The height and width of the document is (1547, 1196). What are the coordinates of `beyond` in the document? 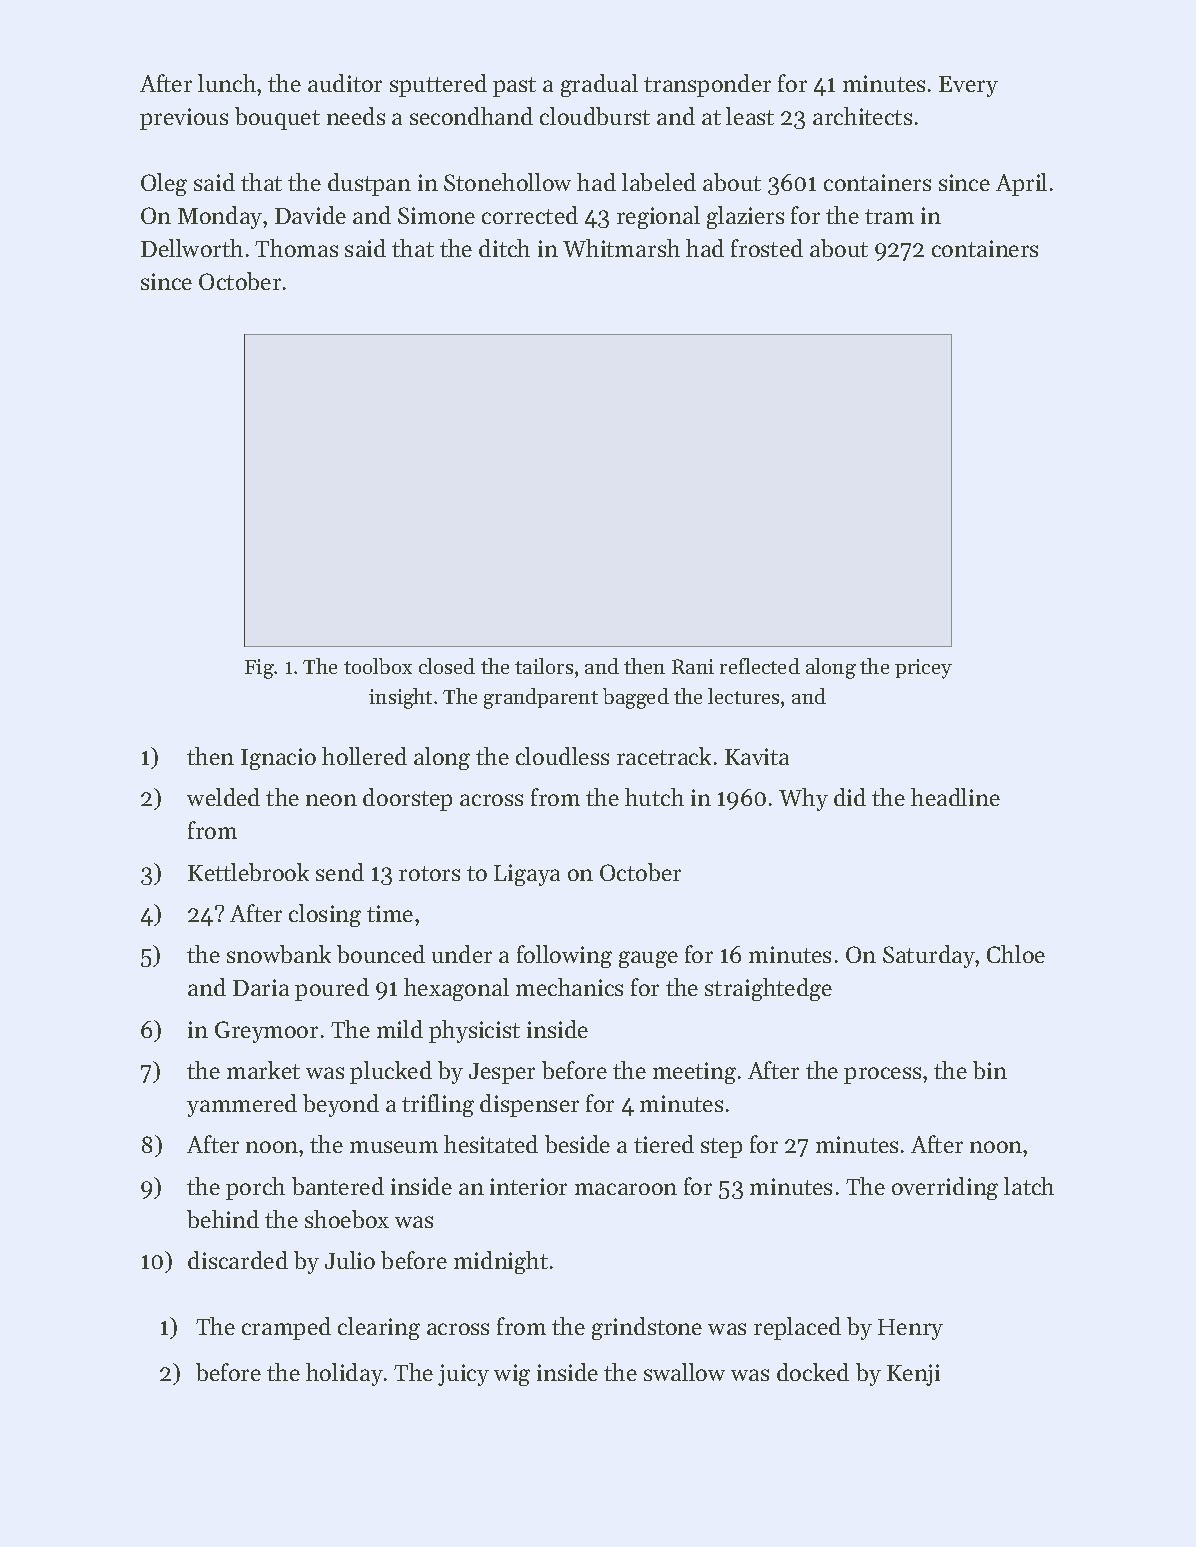 It's located at (341, 1105).
